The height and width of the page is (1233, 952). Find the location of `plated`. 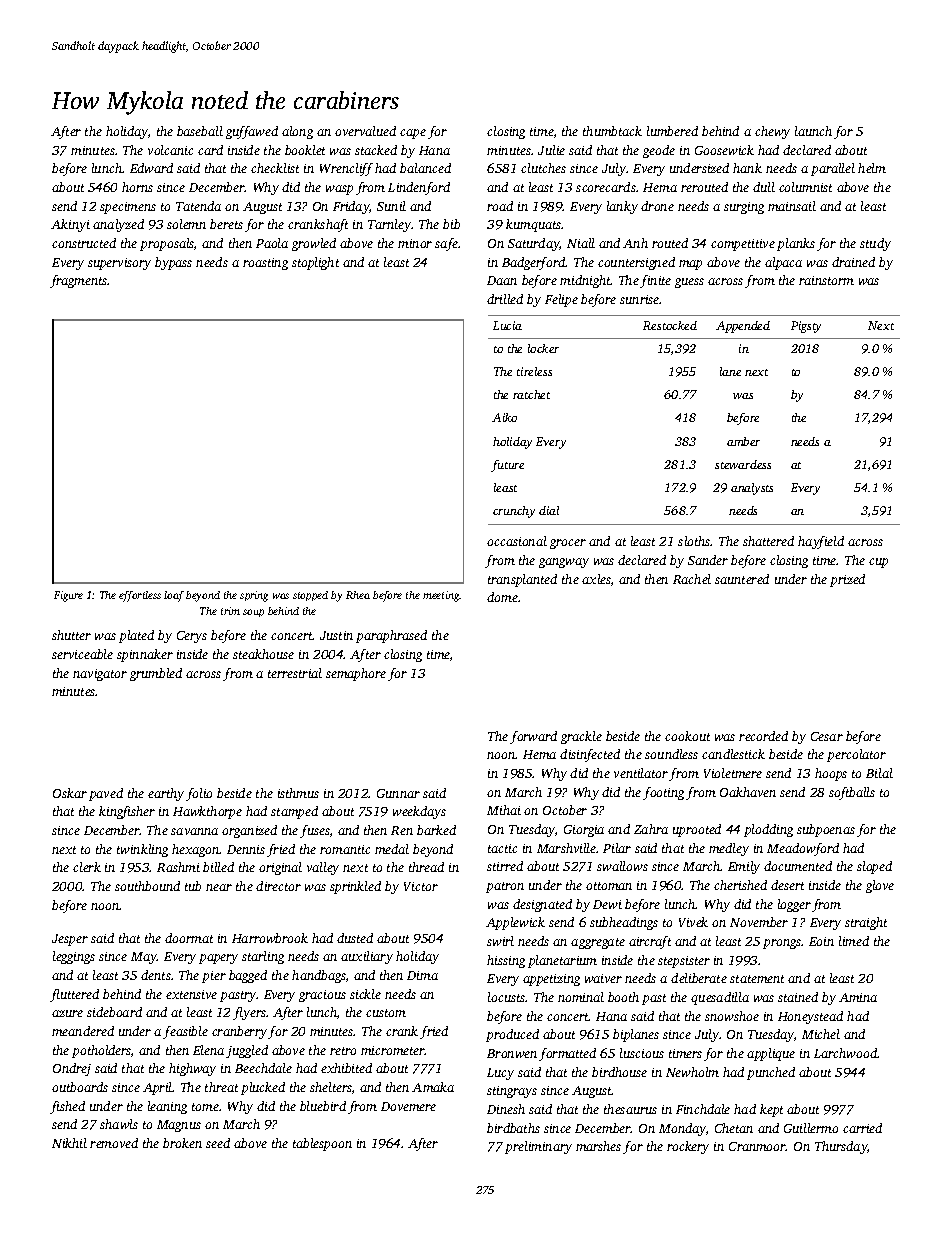

plated is located at coordinates (136, 636).
